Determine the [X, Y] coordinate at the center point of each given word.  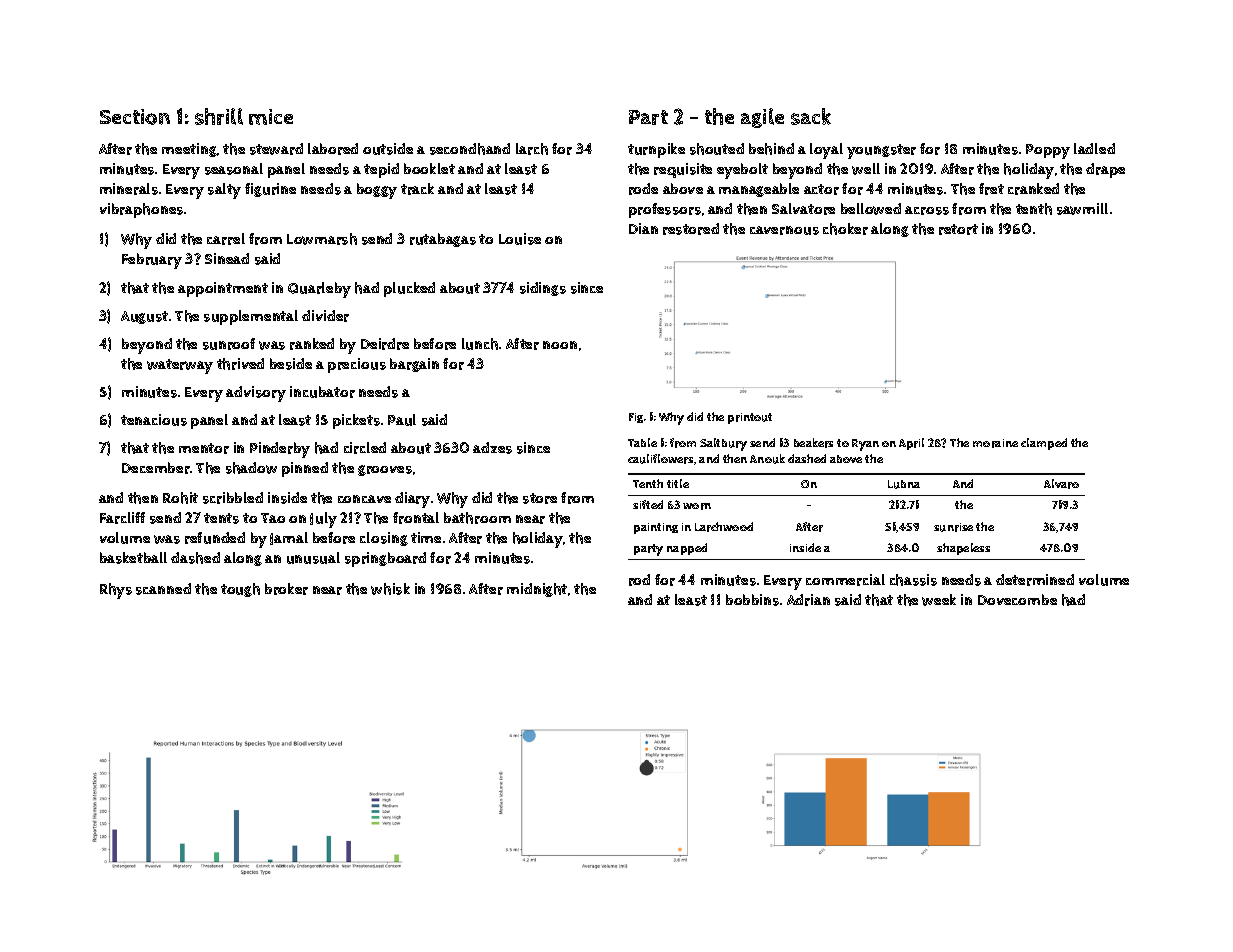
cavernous [784, 230]
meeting [189, 150]
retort [958, 229]
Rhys [116, 591]
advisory [256, 394]
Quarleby [319, 290]
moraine [995, 443]
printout [750, 418]
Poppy [1048, 151]
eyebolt [742, 171]
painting [656, 528]
